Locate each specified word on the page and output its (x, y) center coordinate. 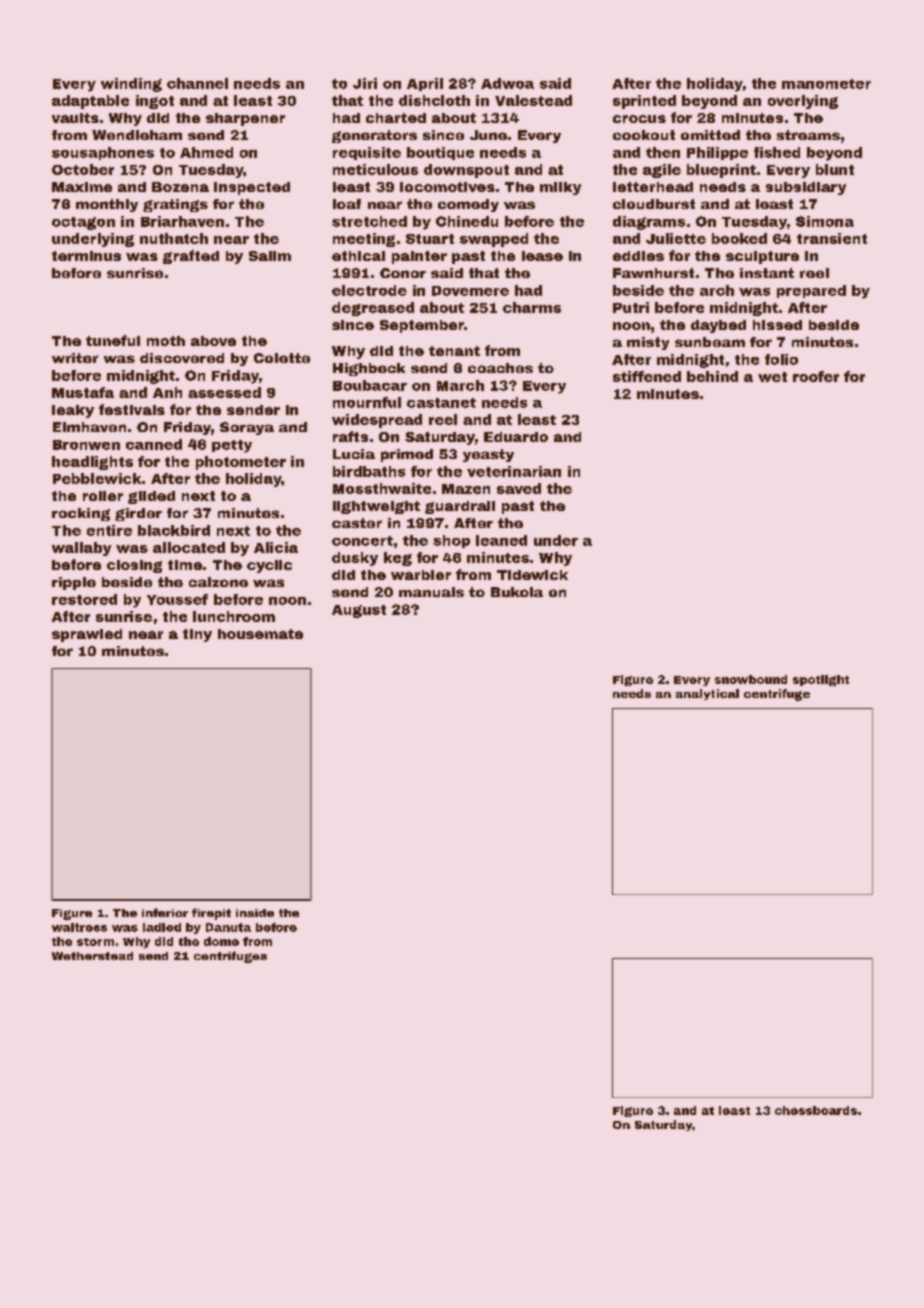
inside (255, 913)
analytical (707, 694)
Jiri (365, 83)
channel (197, 83)
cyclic (269, 566)
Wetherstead (92, 956)
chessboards (816, 1110)
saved (519, 488)
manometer (826, 84)
